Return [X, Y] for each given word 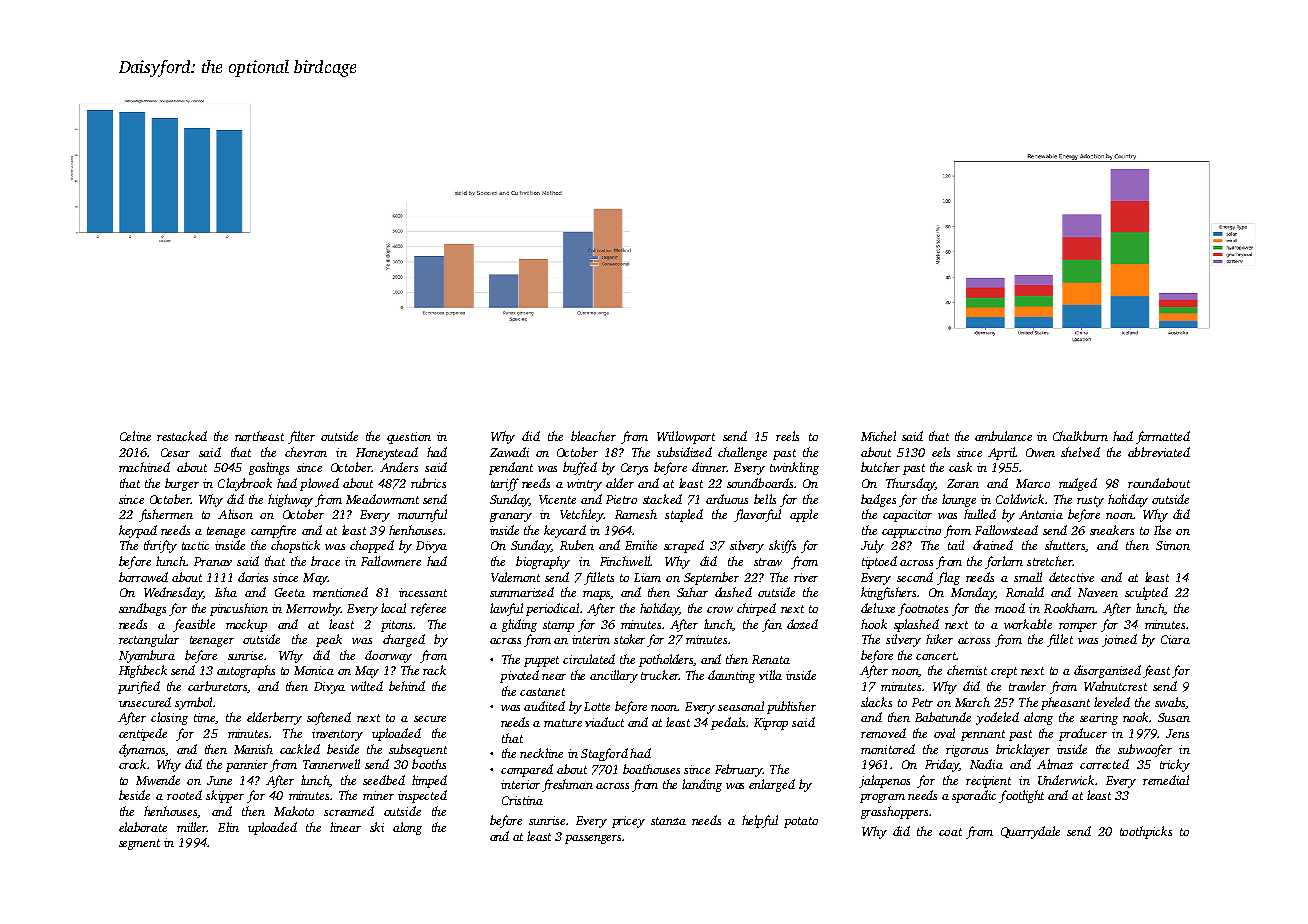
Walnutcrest [1115, 686]
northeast [259, 436]
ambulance [1003, 436]
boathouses [651, 769]
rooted [184, 795]
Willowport [686, 437]
